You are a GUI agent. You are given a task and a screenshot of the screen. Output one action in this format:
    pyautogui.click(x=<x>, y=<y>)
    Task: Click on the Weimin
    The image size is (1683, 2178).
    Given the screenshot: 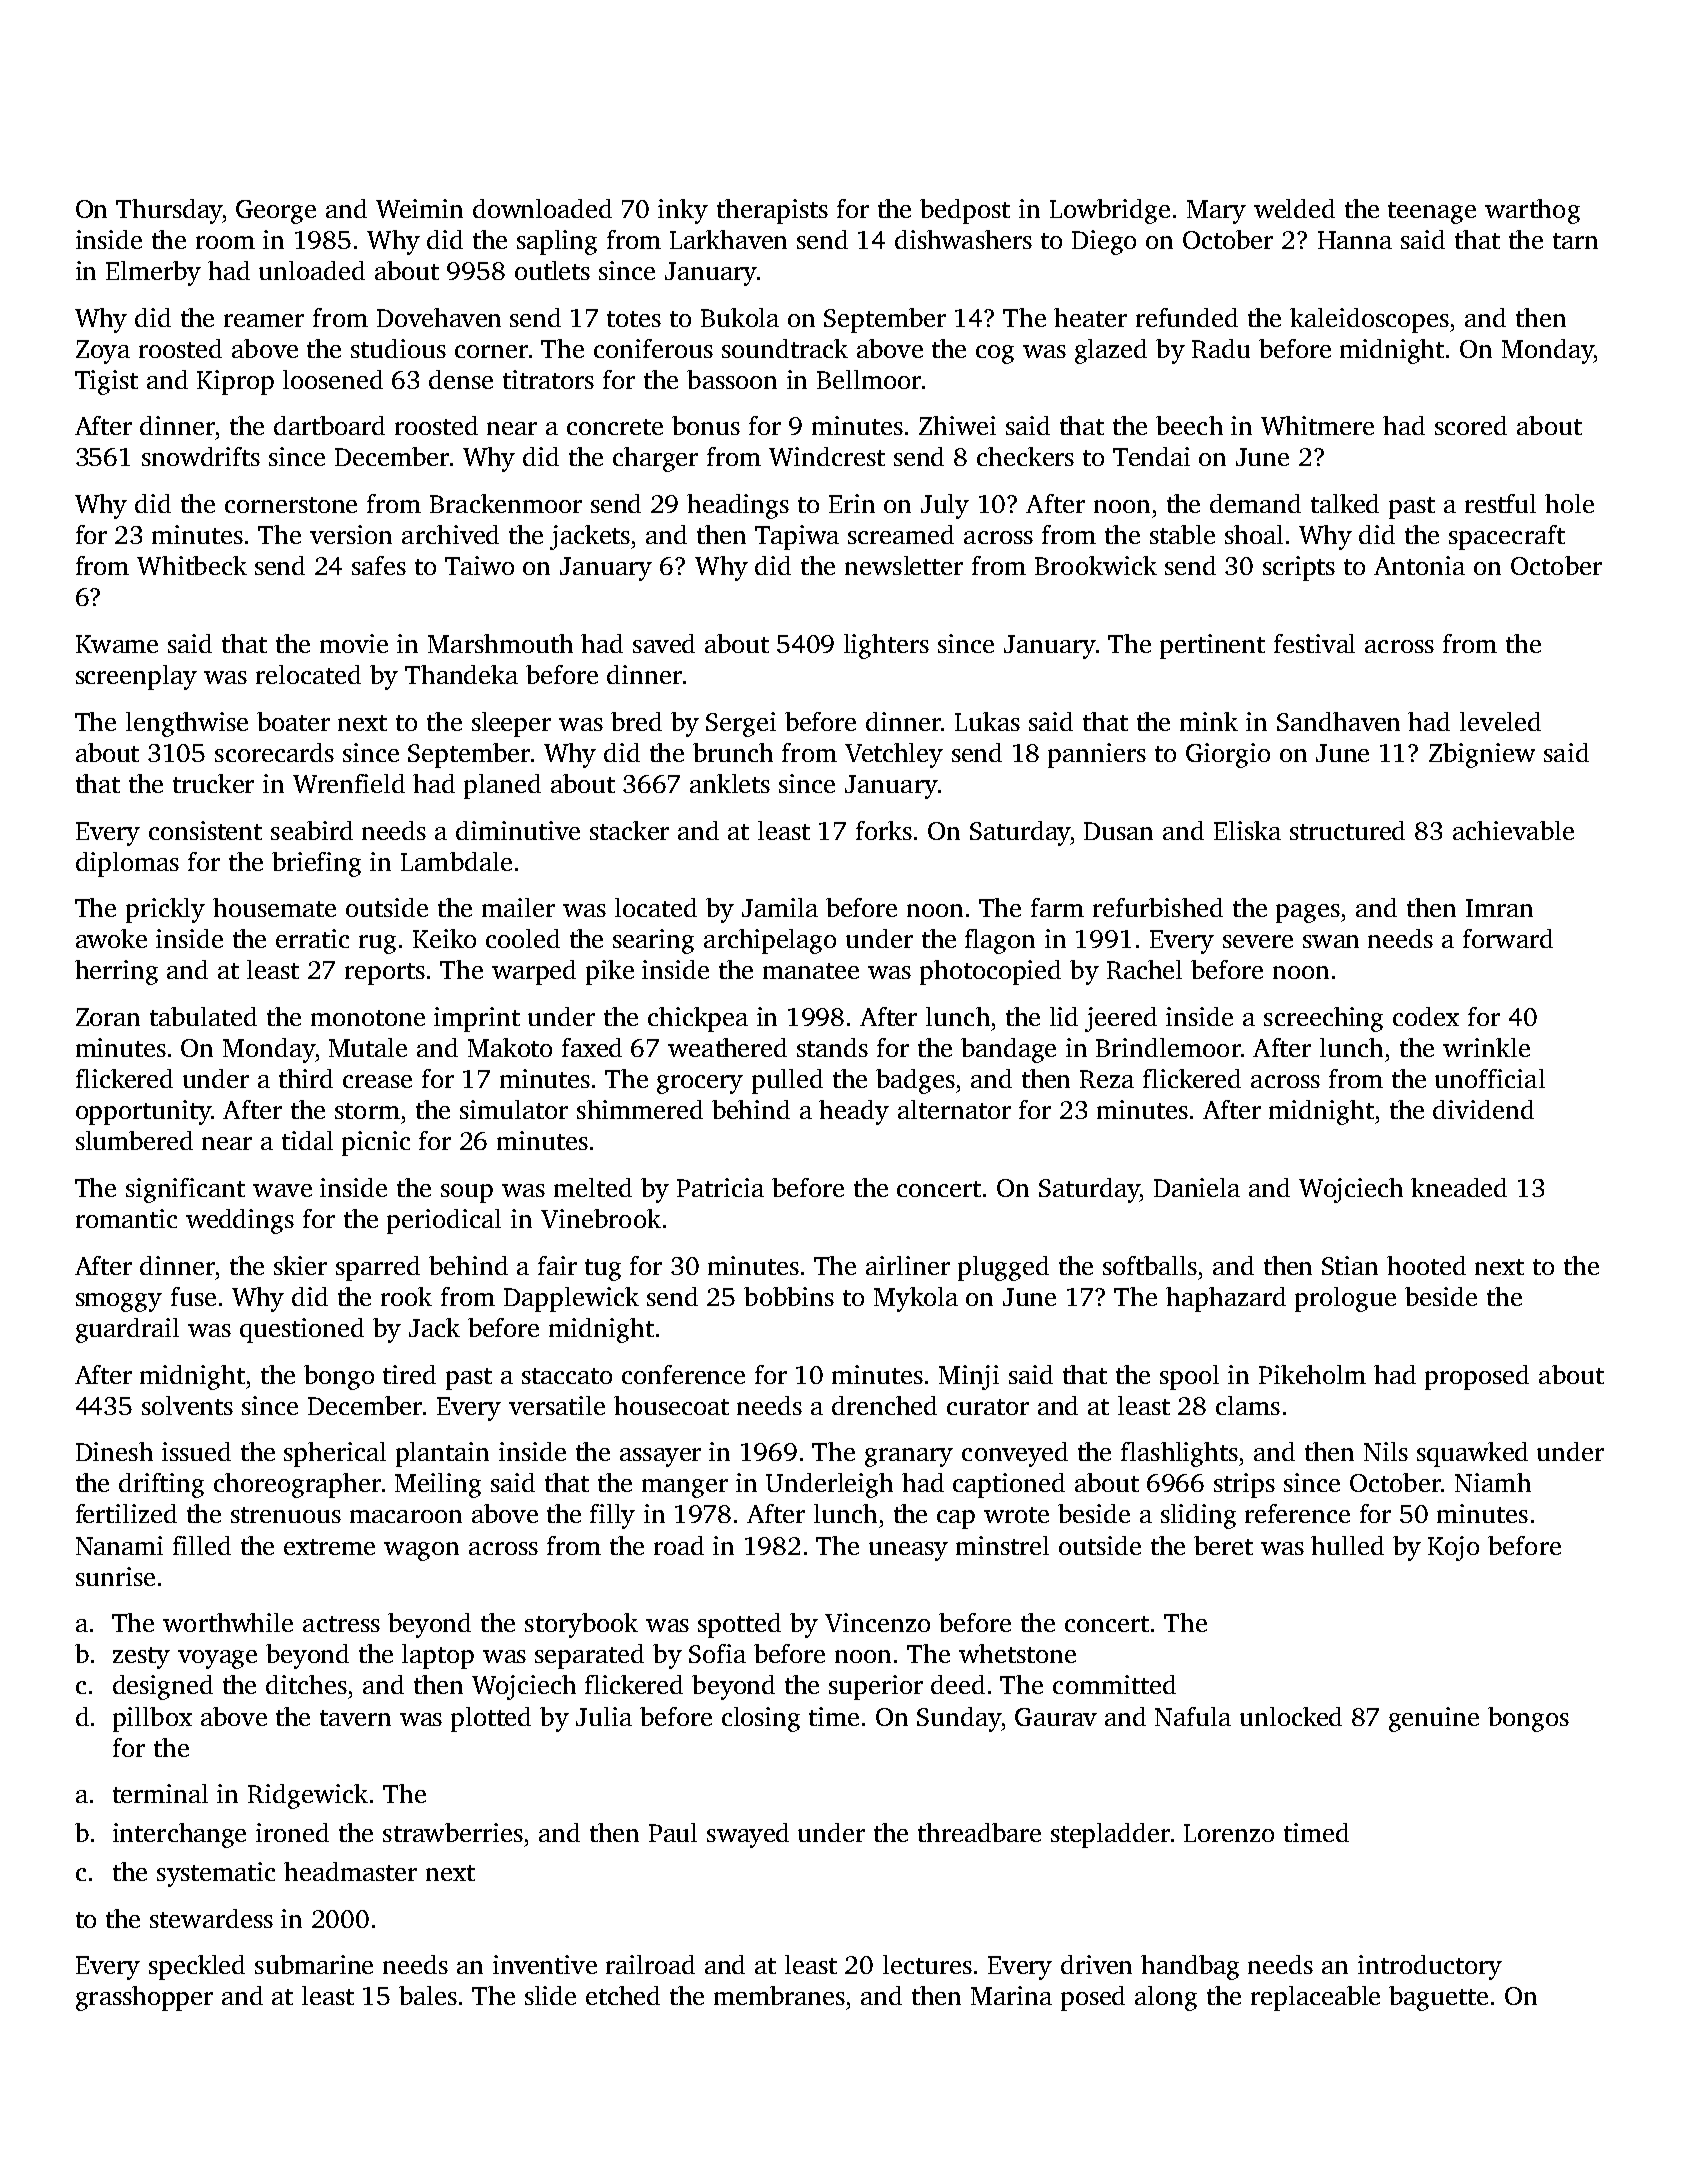 What is the action you would take?
    pyautogui.click(x=419, y=208)
